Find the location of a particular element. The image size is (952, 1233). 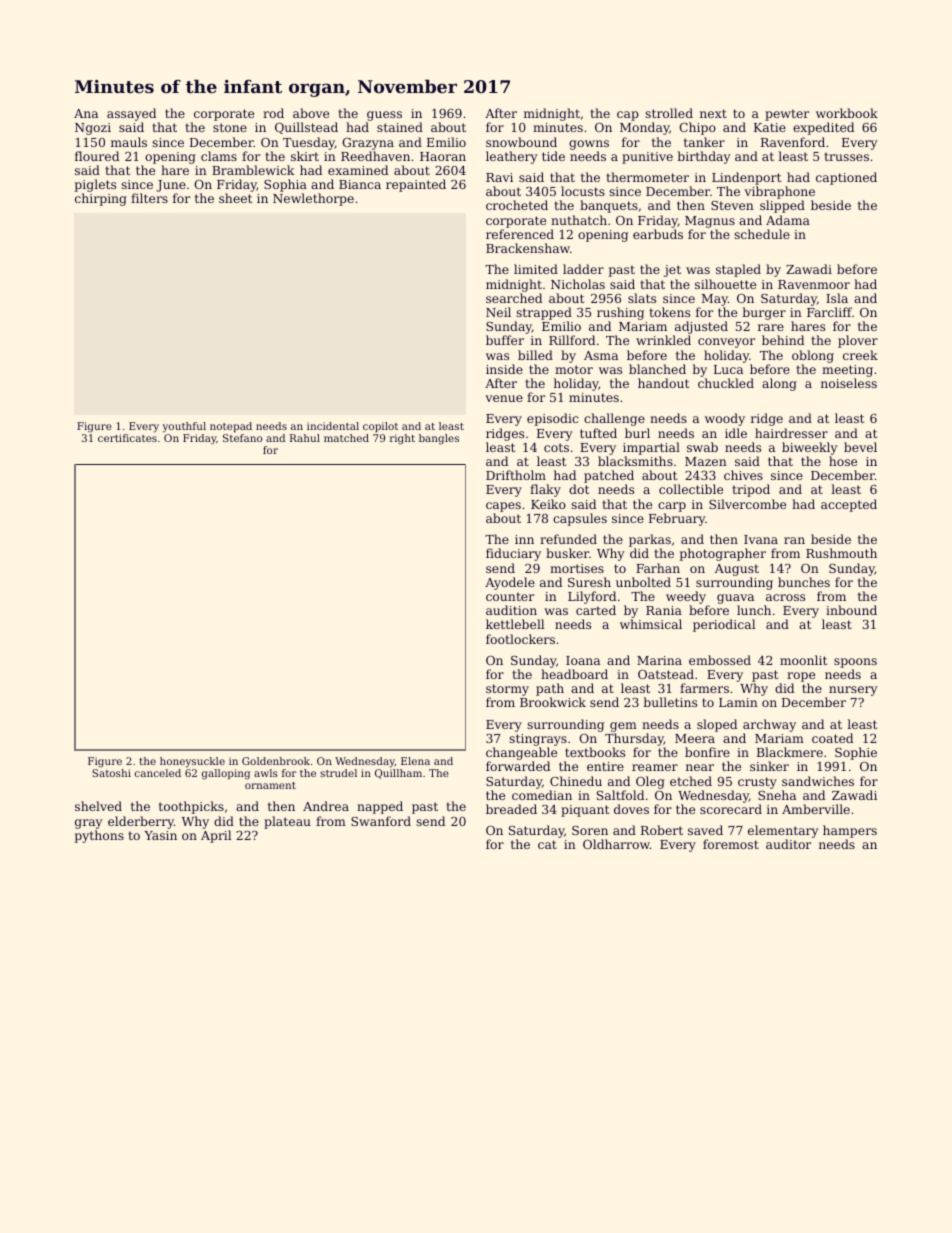

snowbound is located at coordinates (521, 142).
